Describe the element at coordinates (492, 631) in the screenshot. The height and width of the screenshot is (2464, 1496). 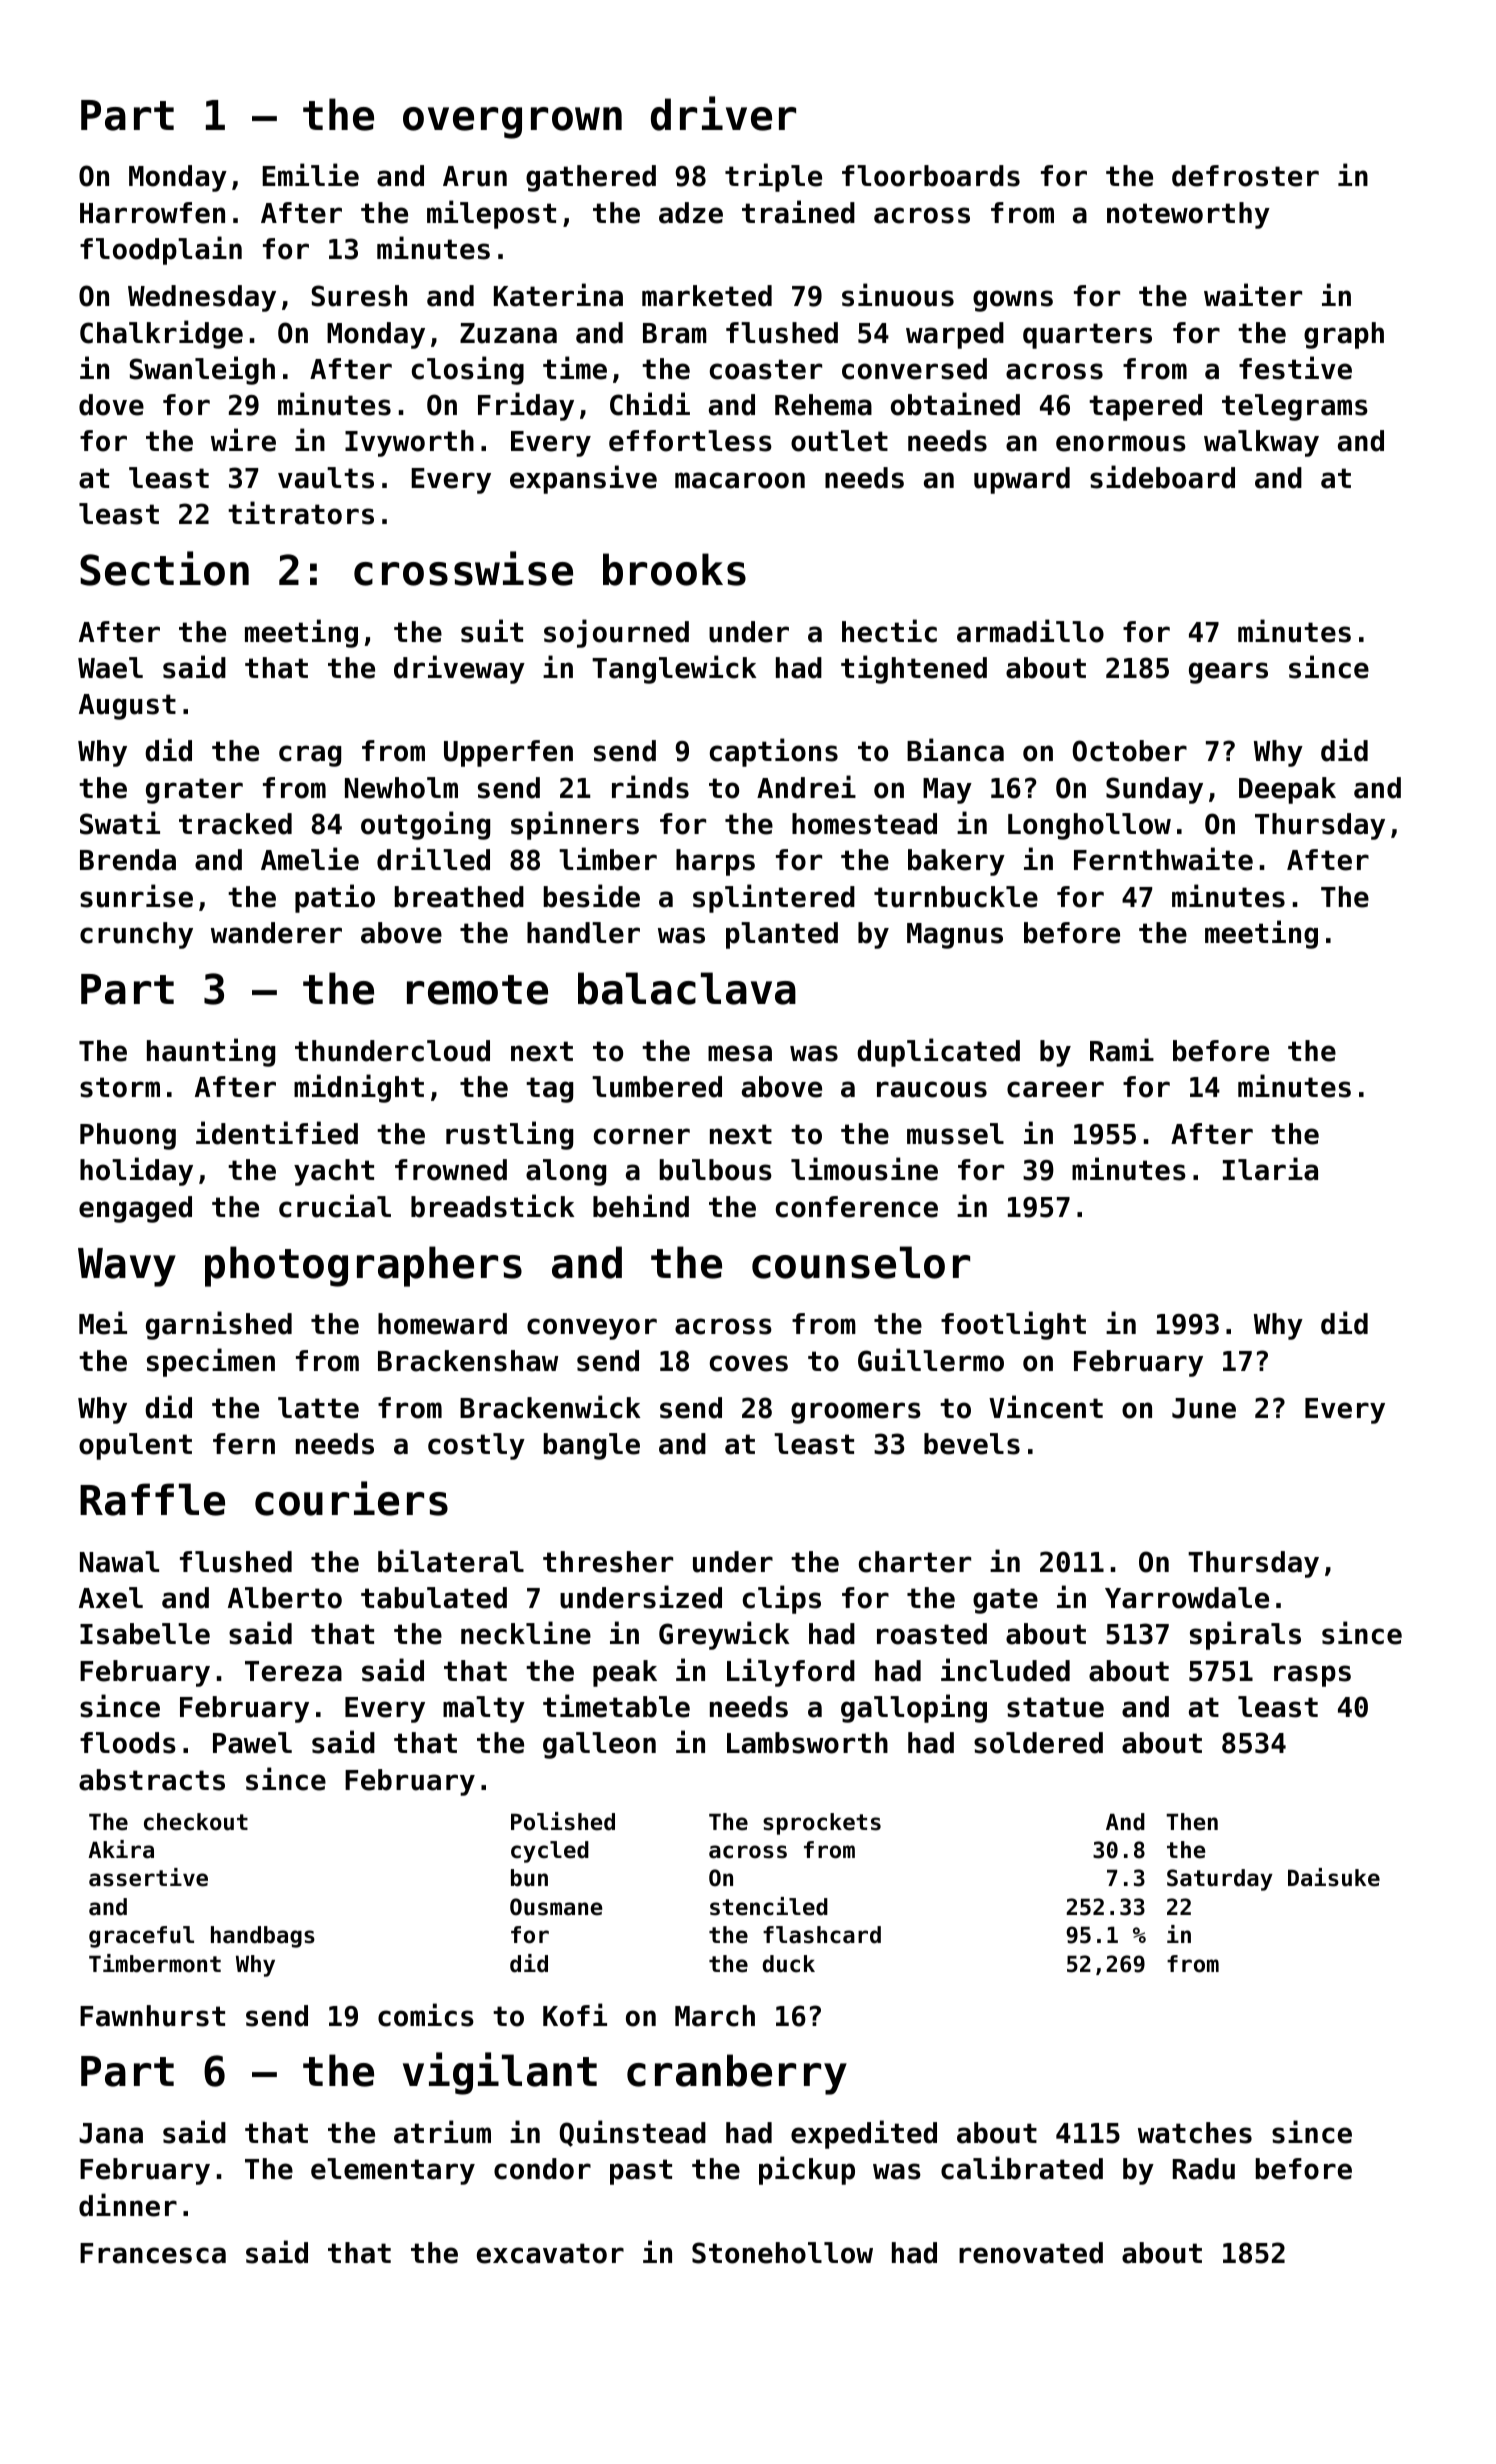
I see `suit` at that location.
